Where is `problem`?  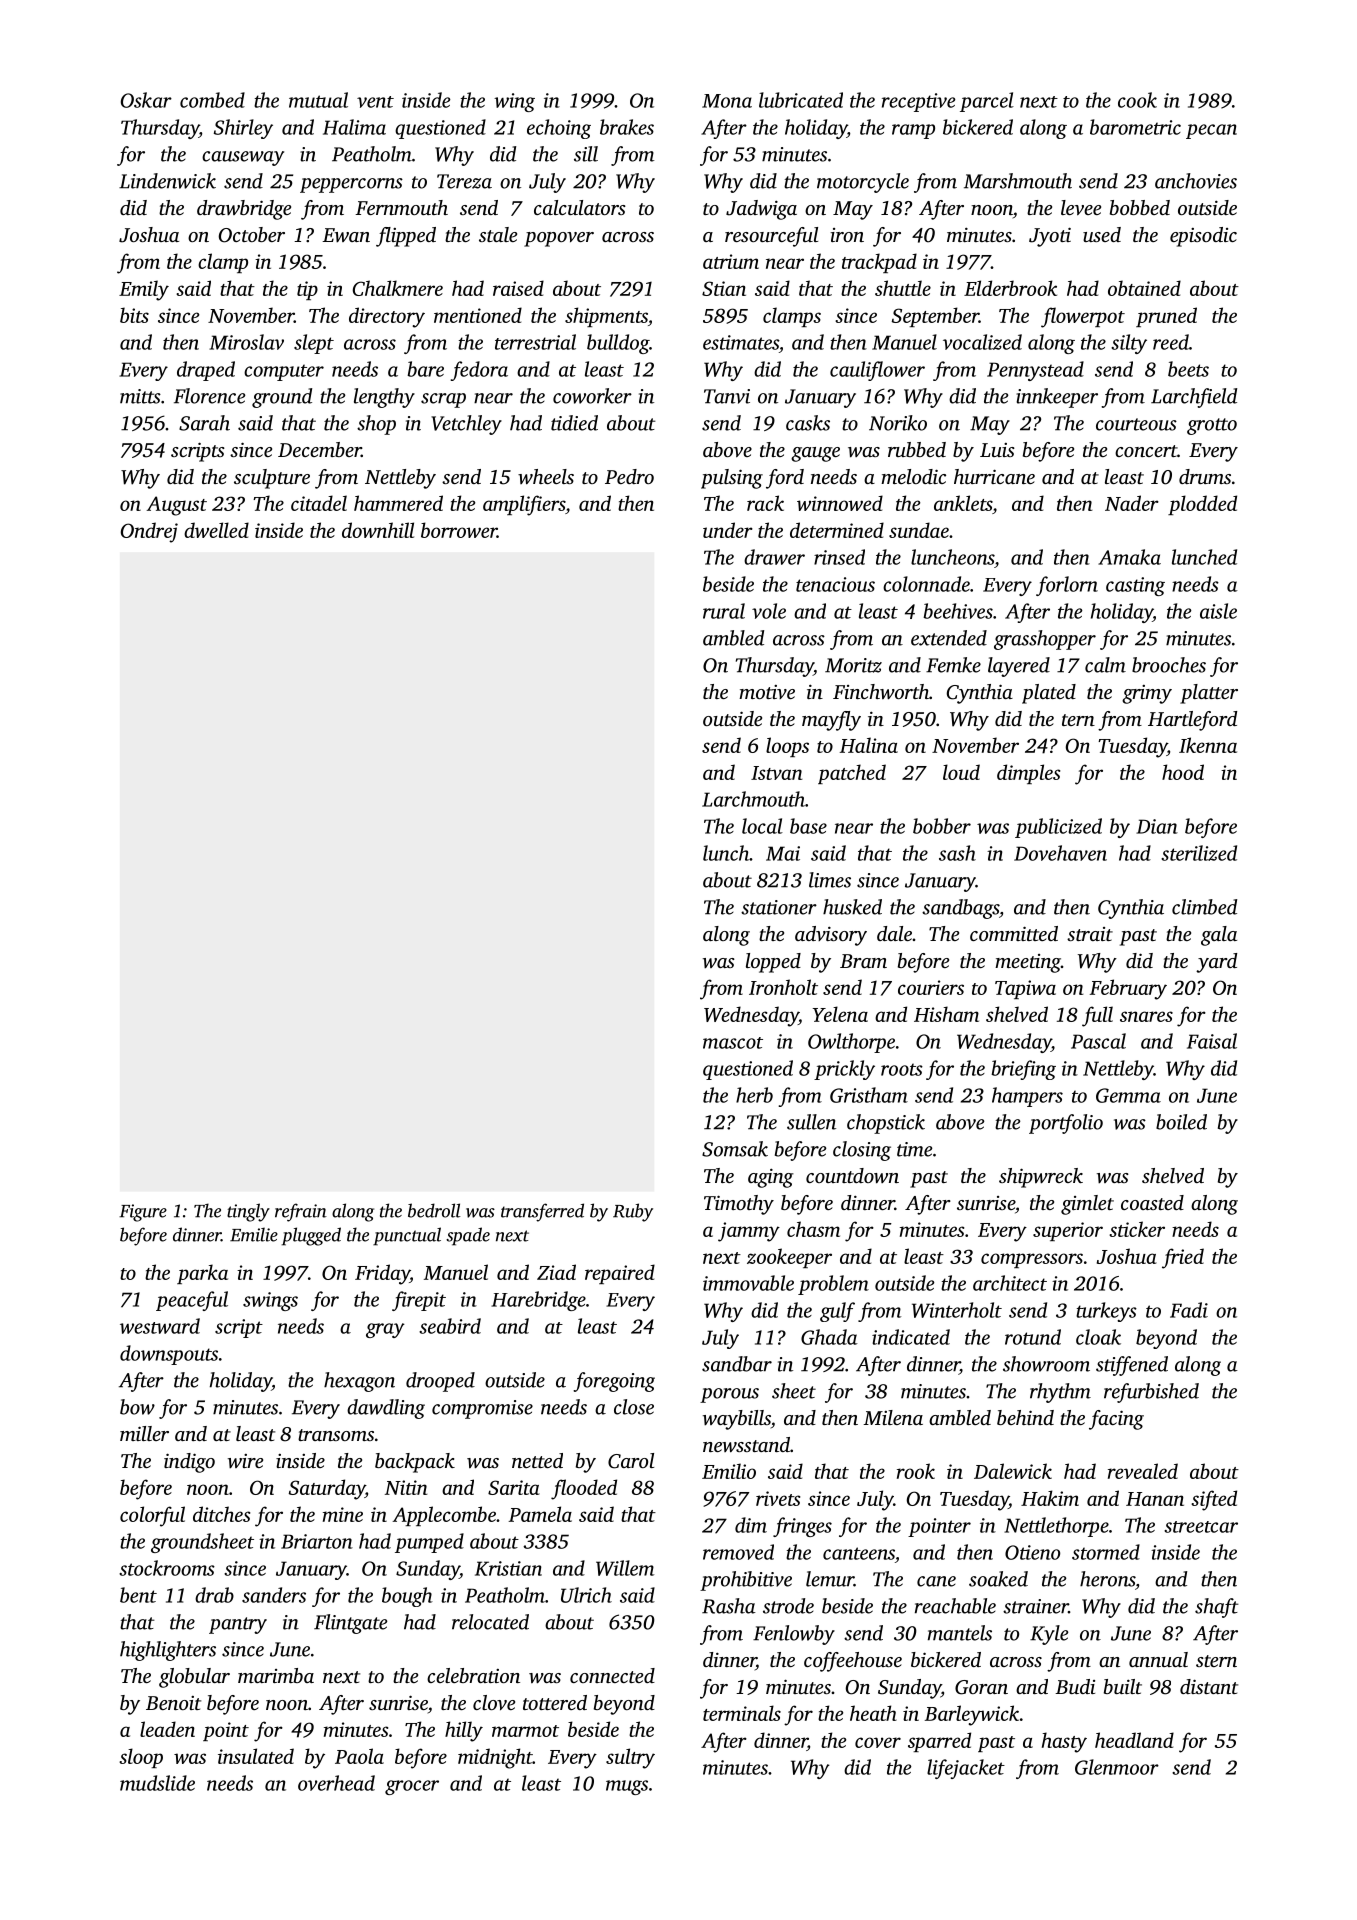
problem is located at coordinates (833, 1285).
